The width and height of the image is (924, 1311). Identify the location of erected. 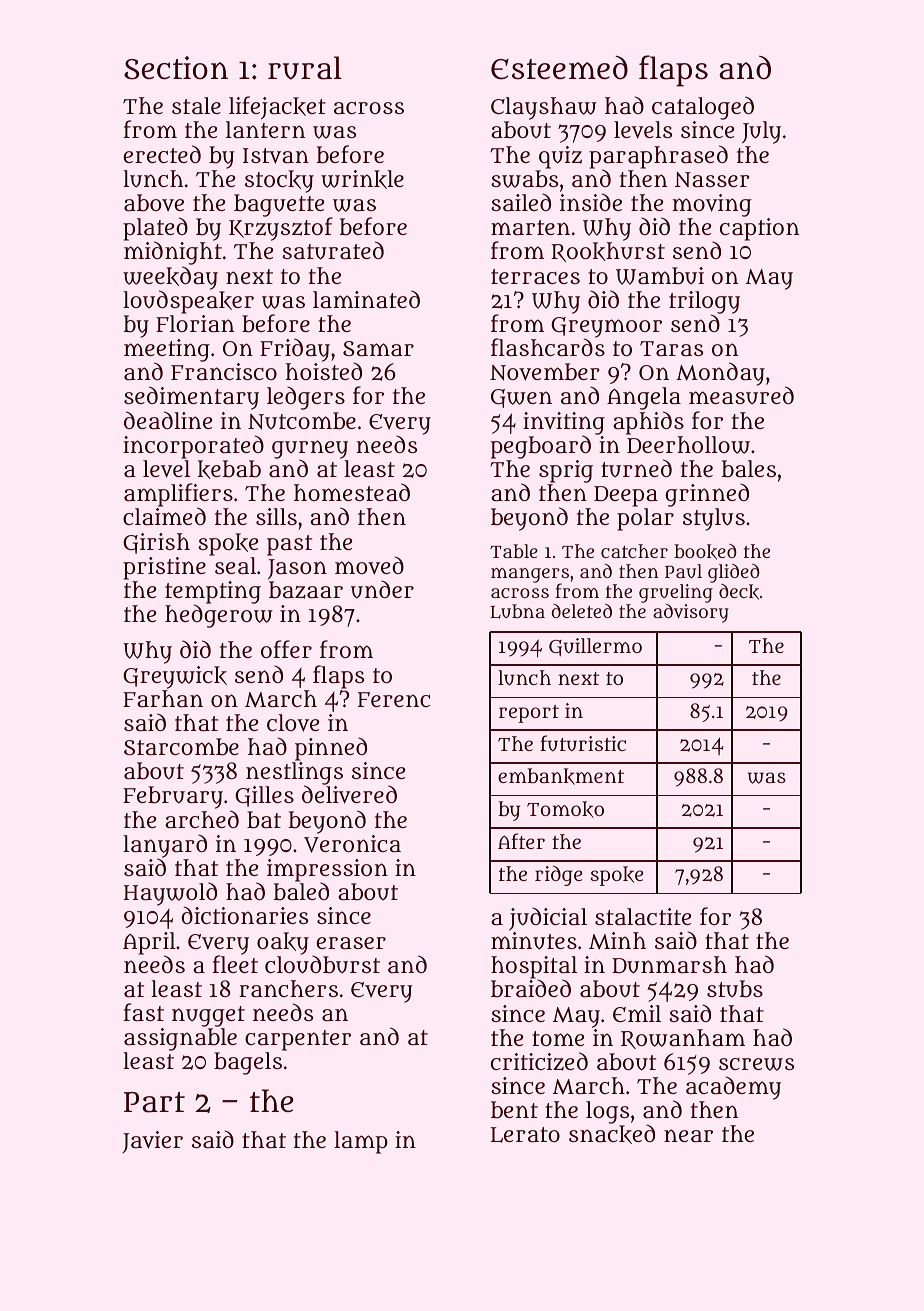
(162, 154).
